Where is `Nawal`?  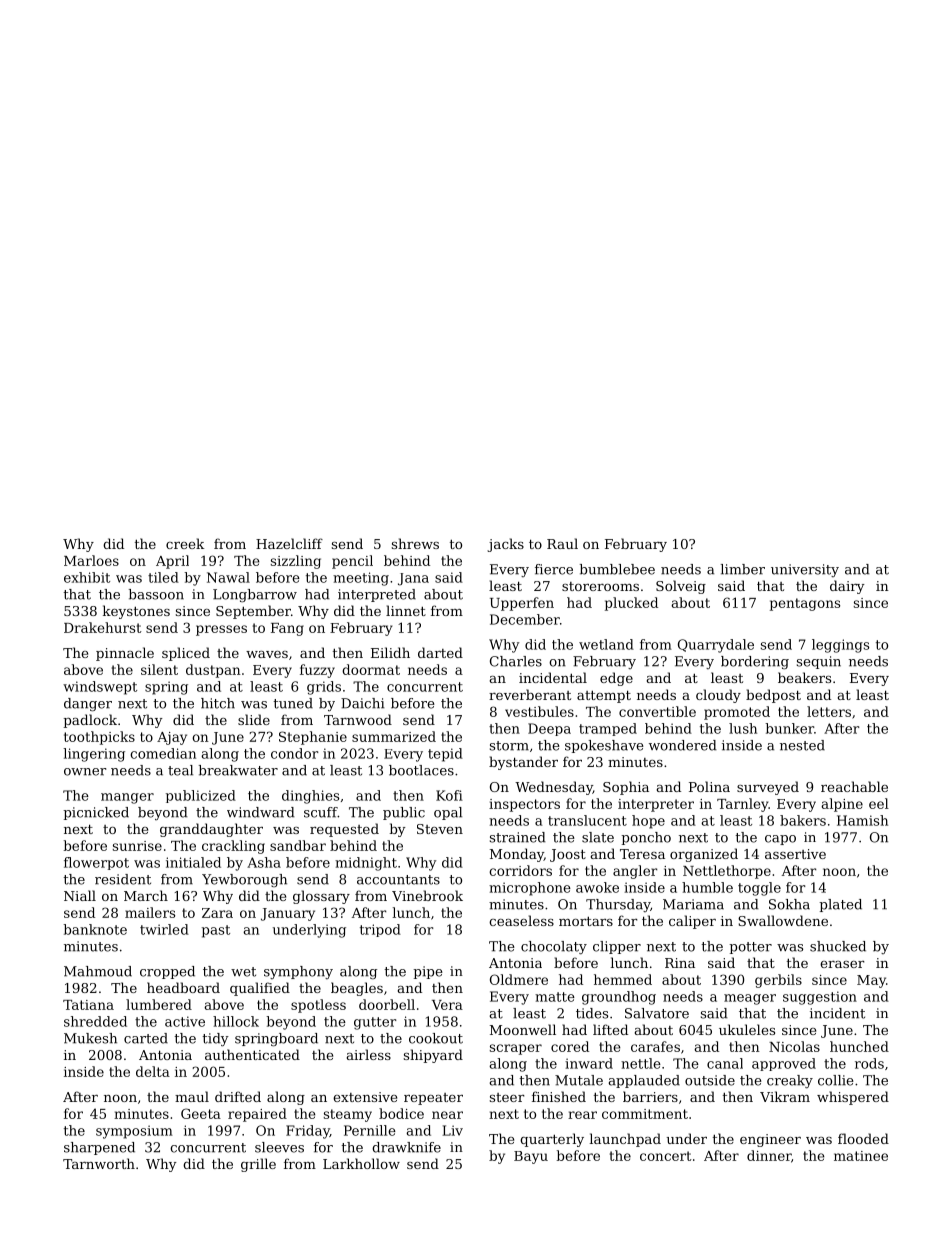 Nawal is located at coordinates (228, 577).
